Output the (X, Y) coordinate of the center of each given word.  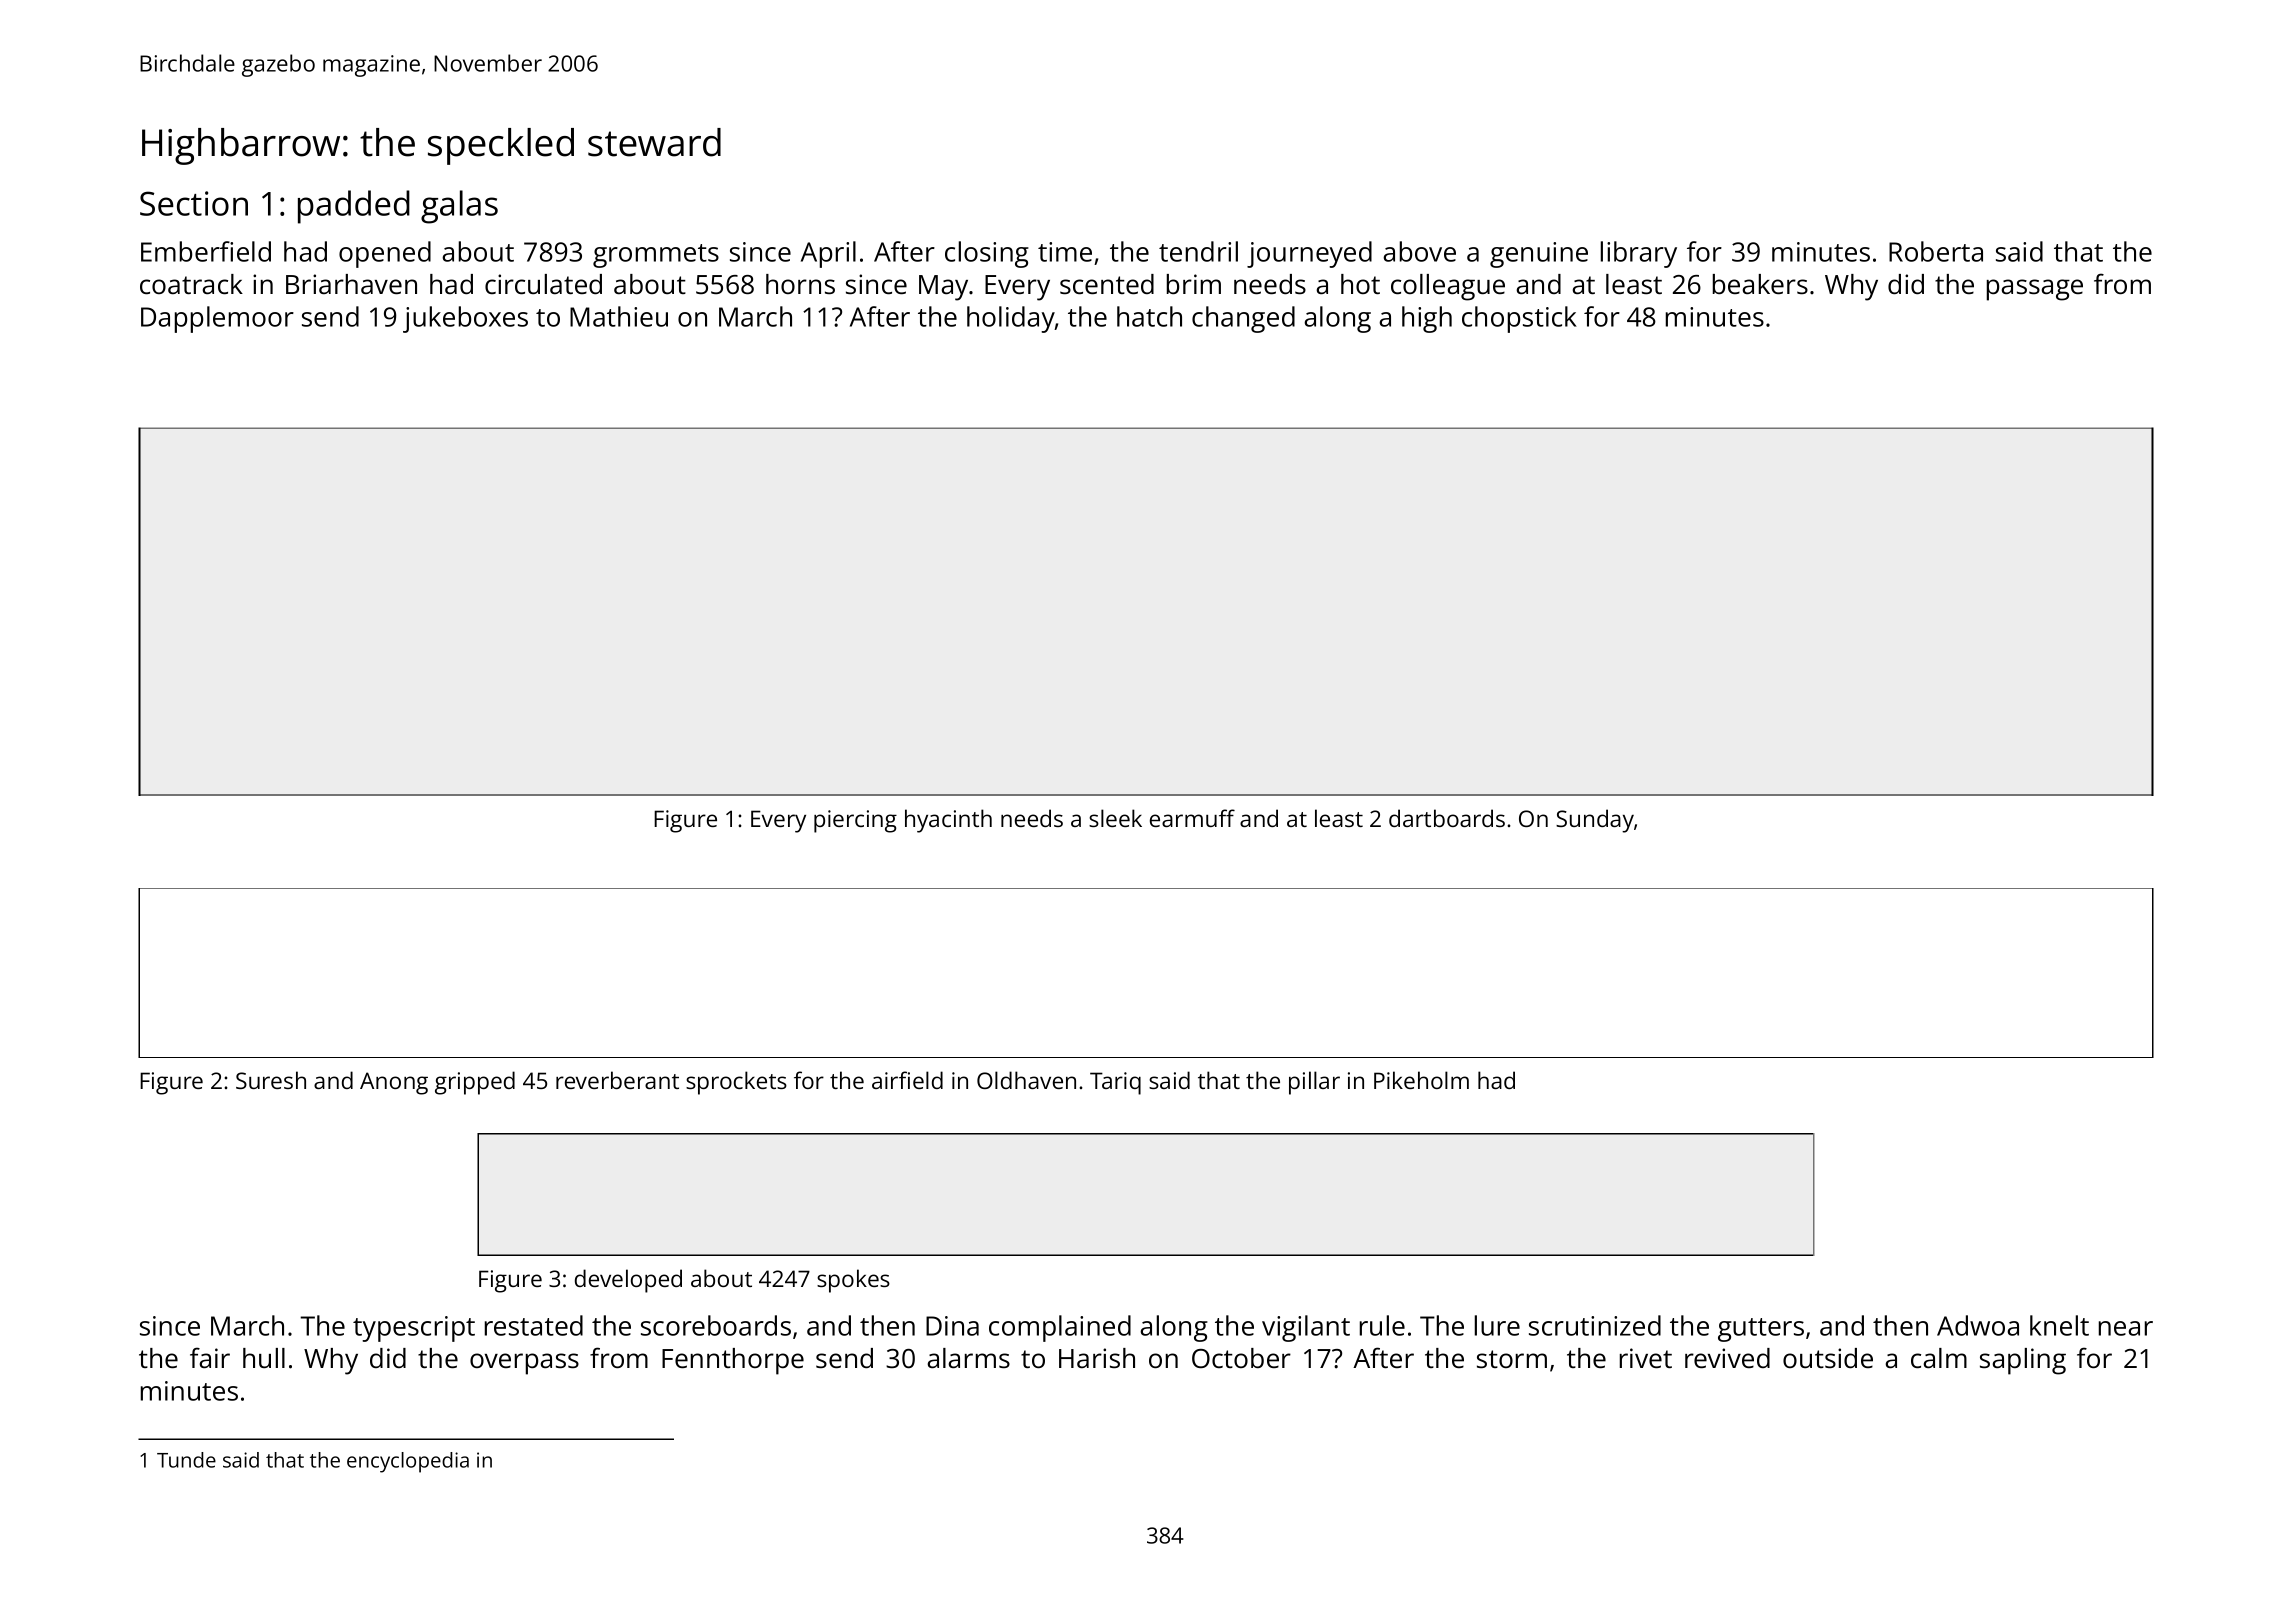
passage (2035, 290)
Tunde (186, 1460)
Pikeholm (1421, 1080)
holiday (1011, 319)
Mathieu (619, 316)
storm (1512, 1359)
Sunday (1595, 821)
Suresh (271, 1080)
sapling (2023, 1361)
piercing (855, 821)
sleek (1115, 818)
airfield (907, 1080)
